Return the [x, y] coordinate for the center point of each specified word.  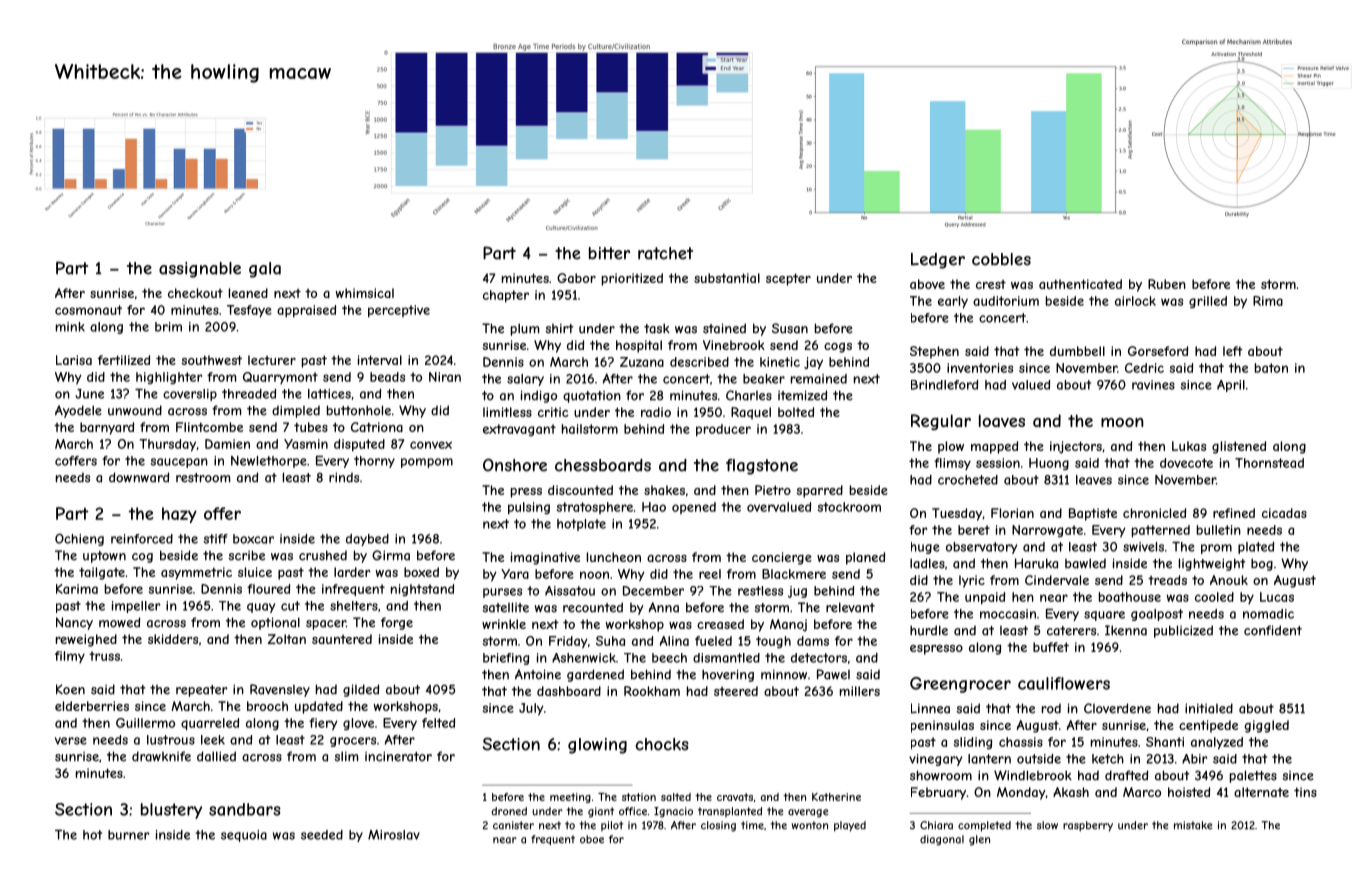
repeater [202, 691]
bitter [609, 253]
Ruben [1167, 284]
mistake [1193, 825]
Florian [1012, 513]
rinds [344, 477]
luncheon [614, 557]
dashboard [569, 691]
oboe [592, 839]
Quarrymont [280, 378]
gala [265, 270]
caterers [1071, 631]
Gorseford [1158, 351]
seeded [322, 835]
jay [813, 363]
